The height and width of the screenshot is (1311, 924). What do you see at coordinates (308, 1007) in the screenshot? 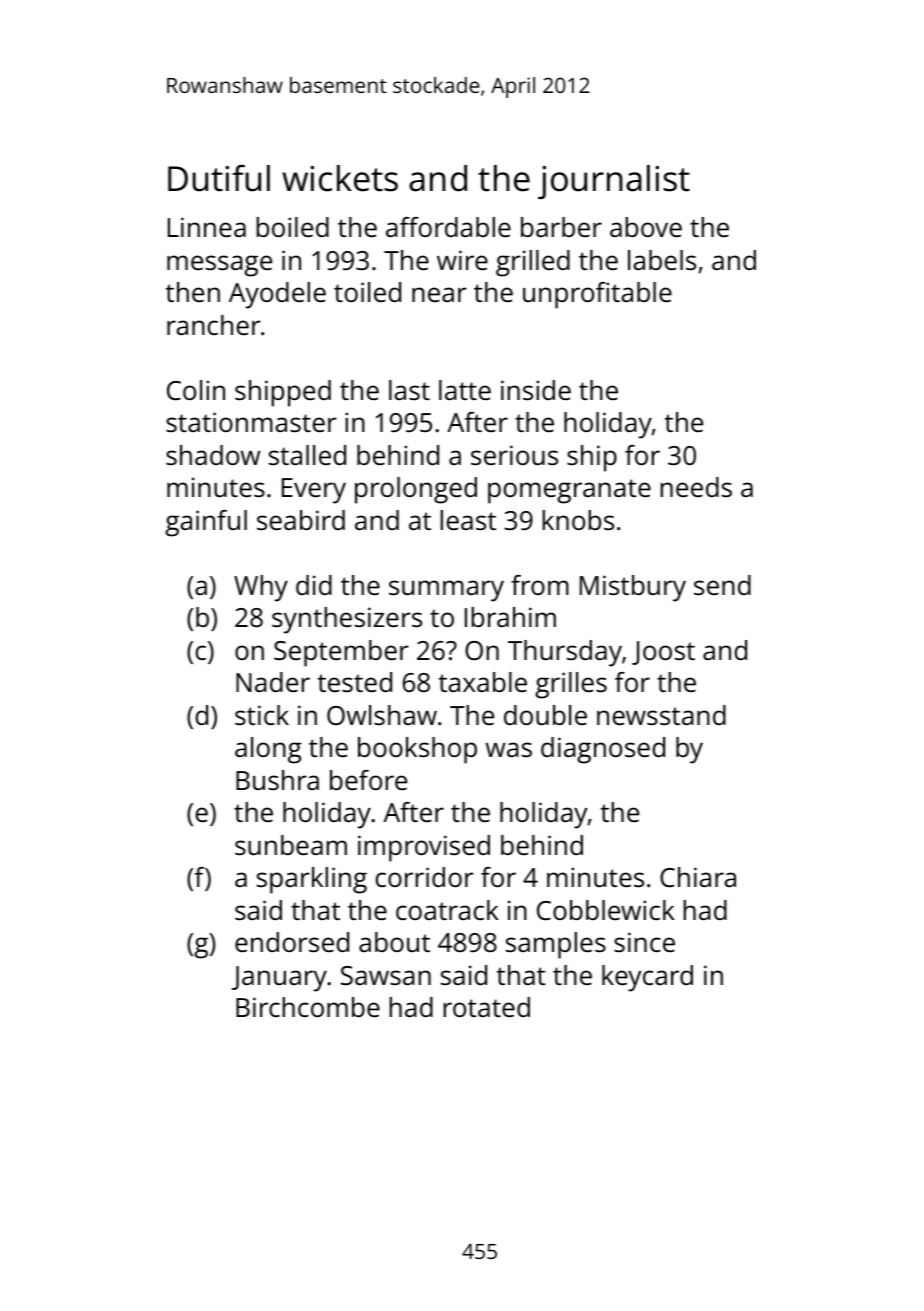
I see `Birchcombe` at bounding box center [308, 1007].
